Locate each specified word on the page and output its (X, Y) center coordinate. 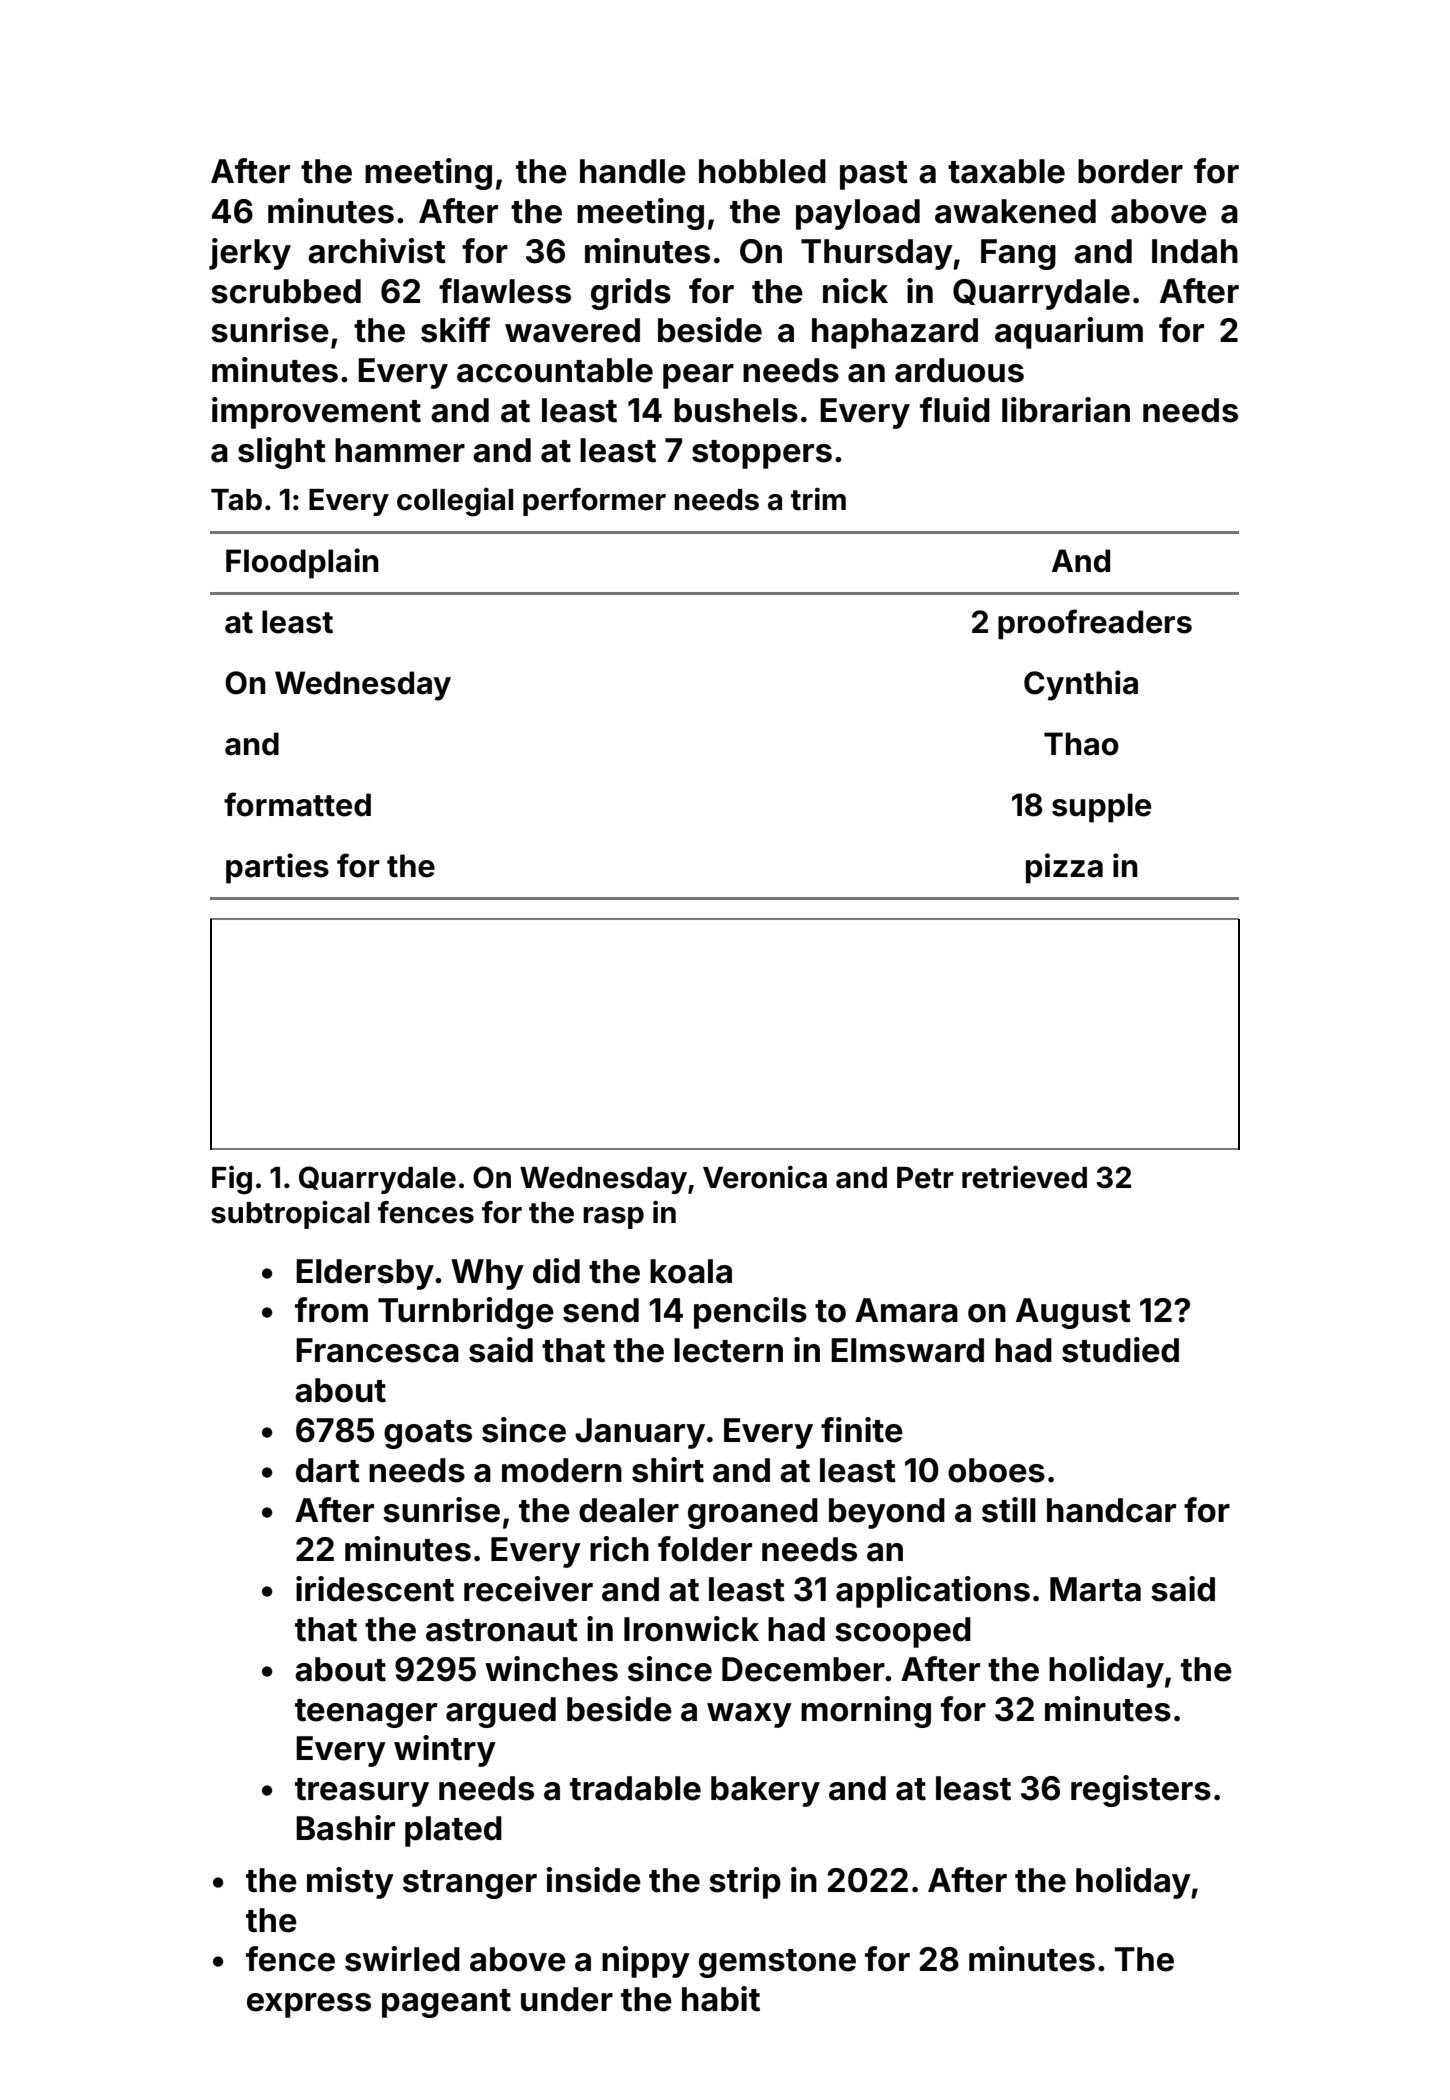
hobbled (762, 171)
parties (277, 868)
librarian (1066, 410)
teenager (366, 1713)
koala (691, 1271)
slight (282, 453)
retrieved (1024, 1177)
